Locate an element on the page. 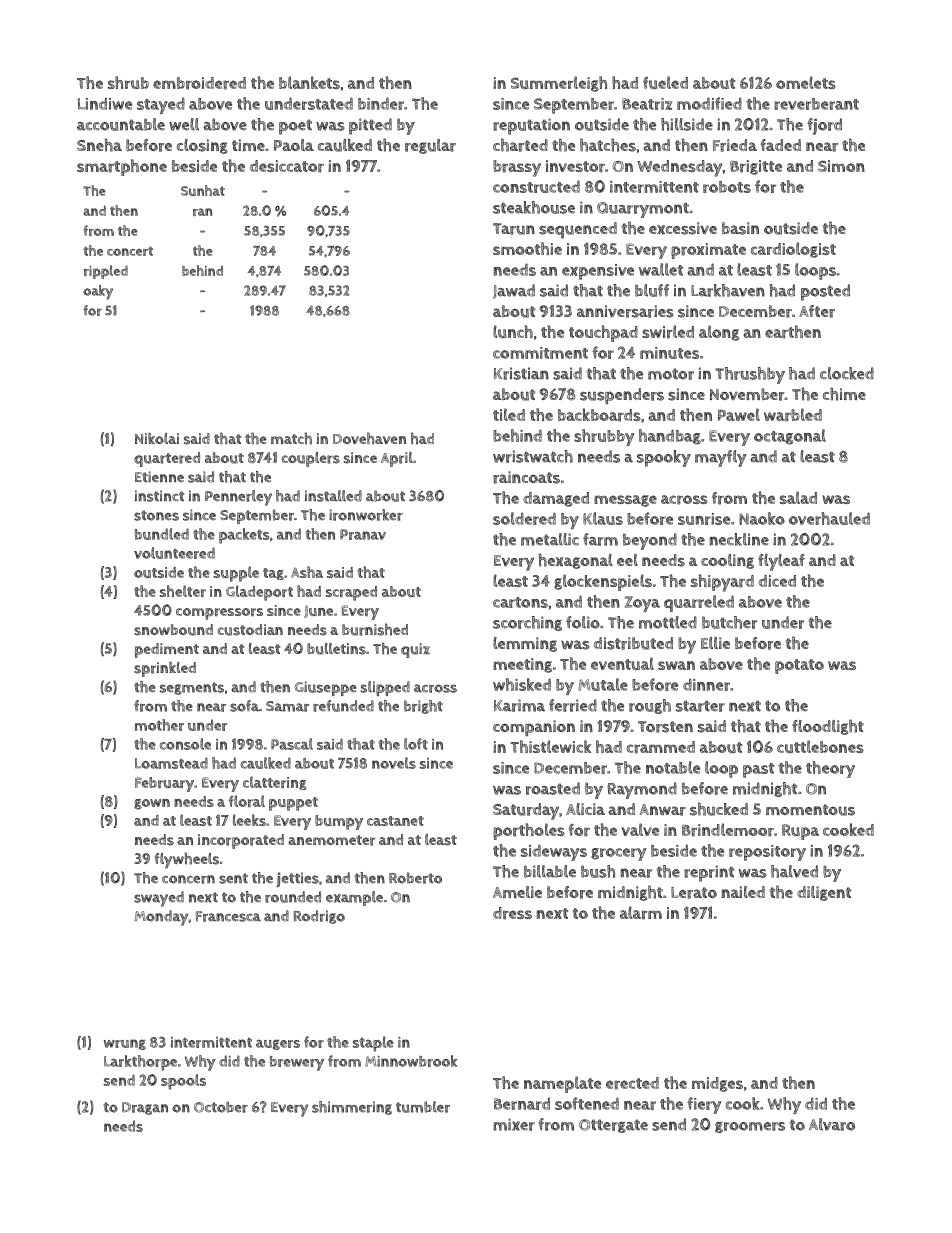  shimmering is located at coordinates (352, 1108).
